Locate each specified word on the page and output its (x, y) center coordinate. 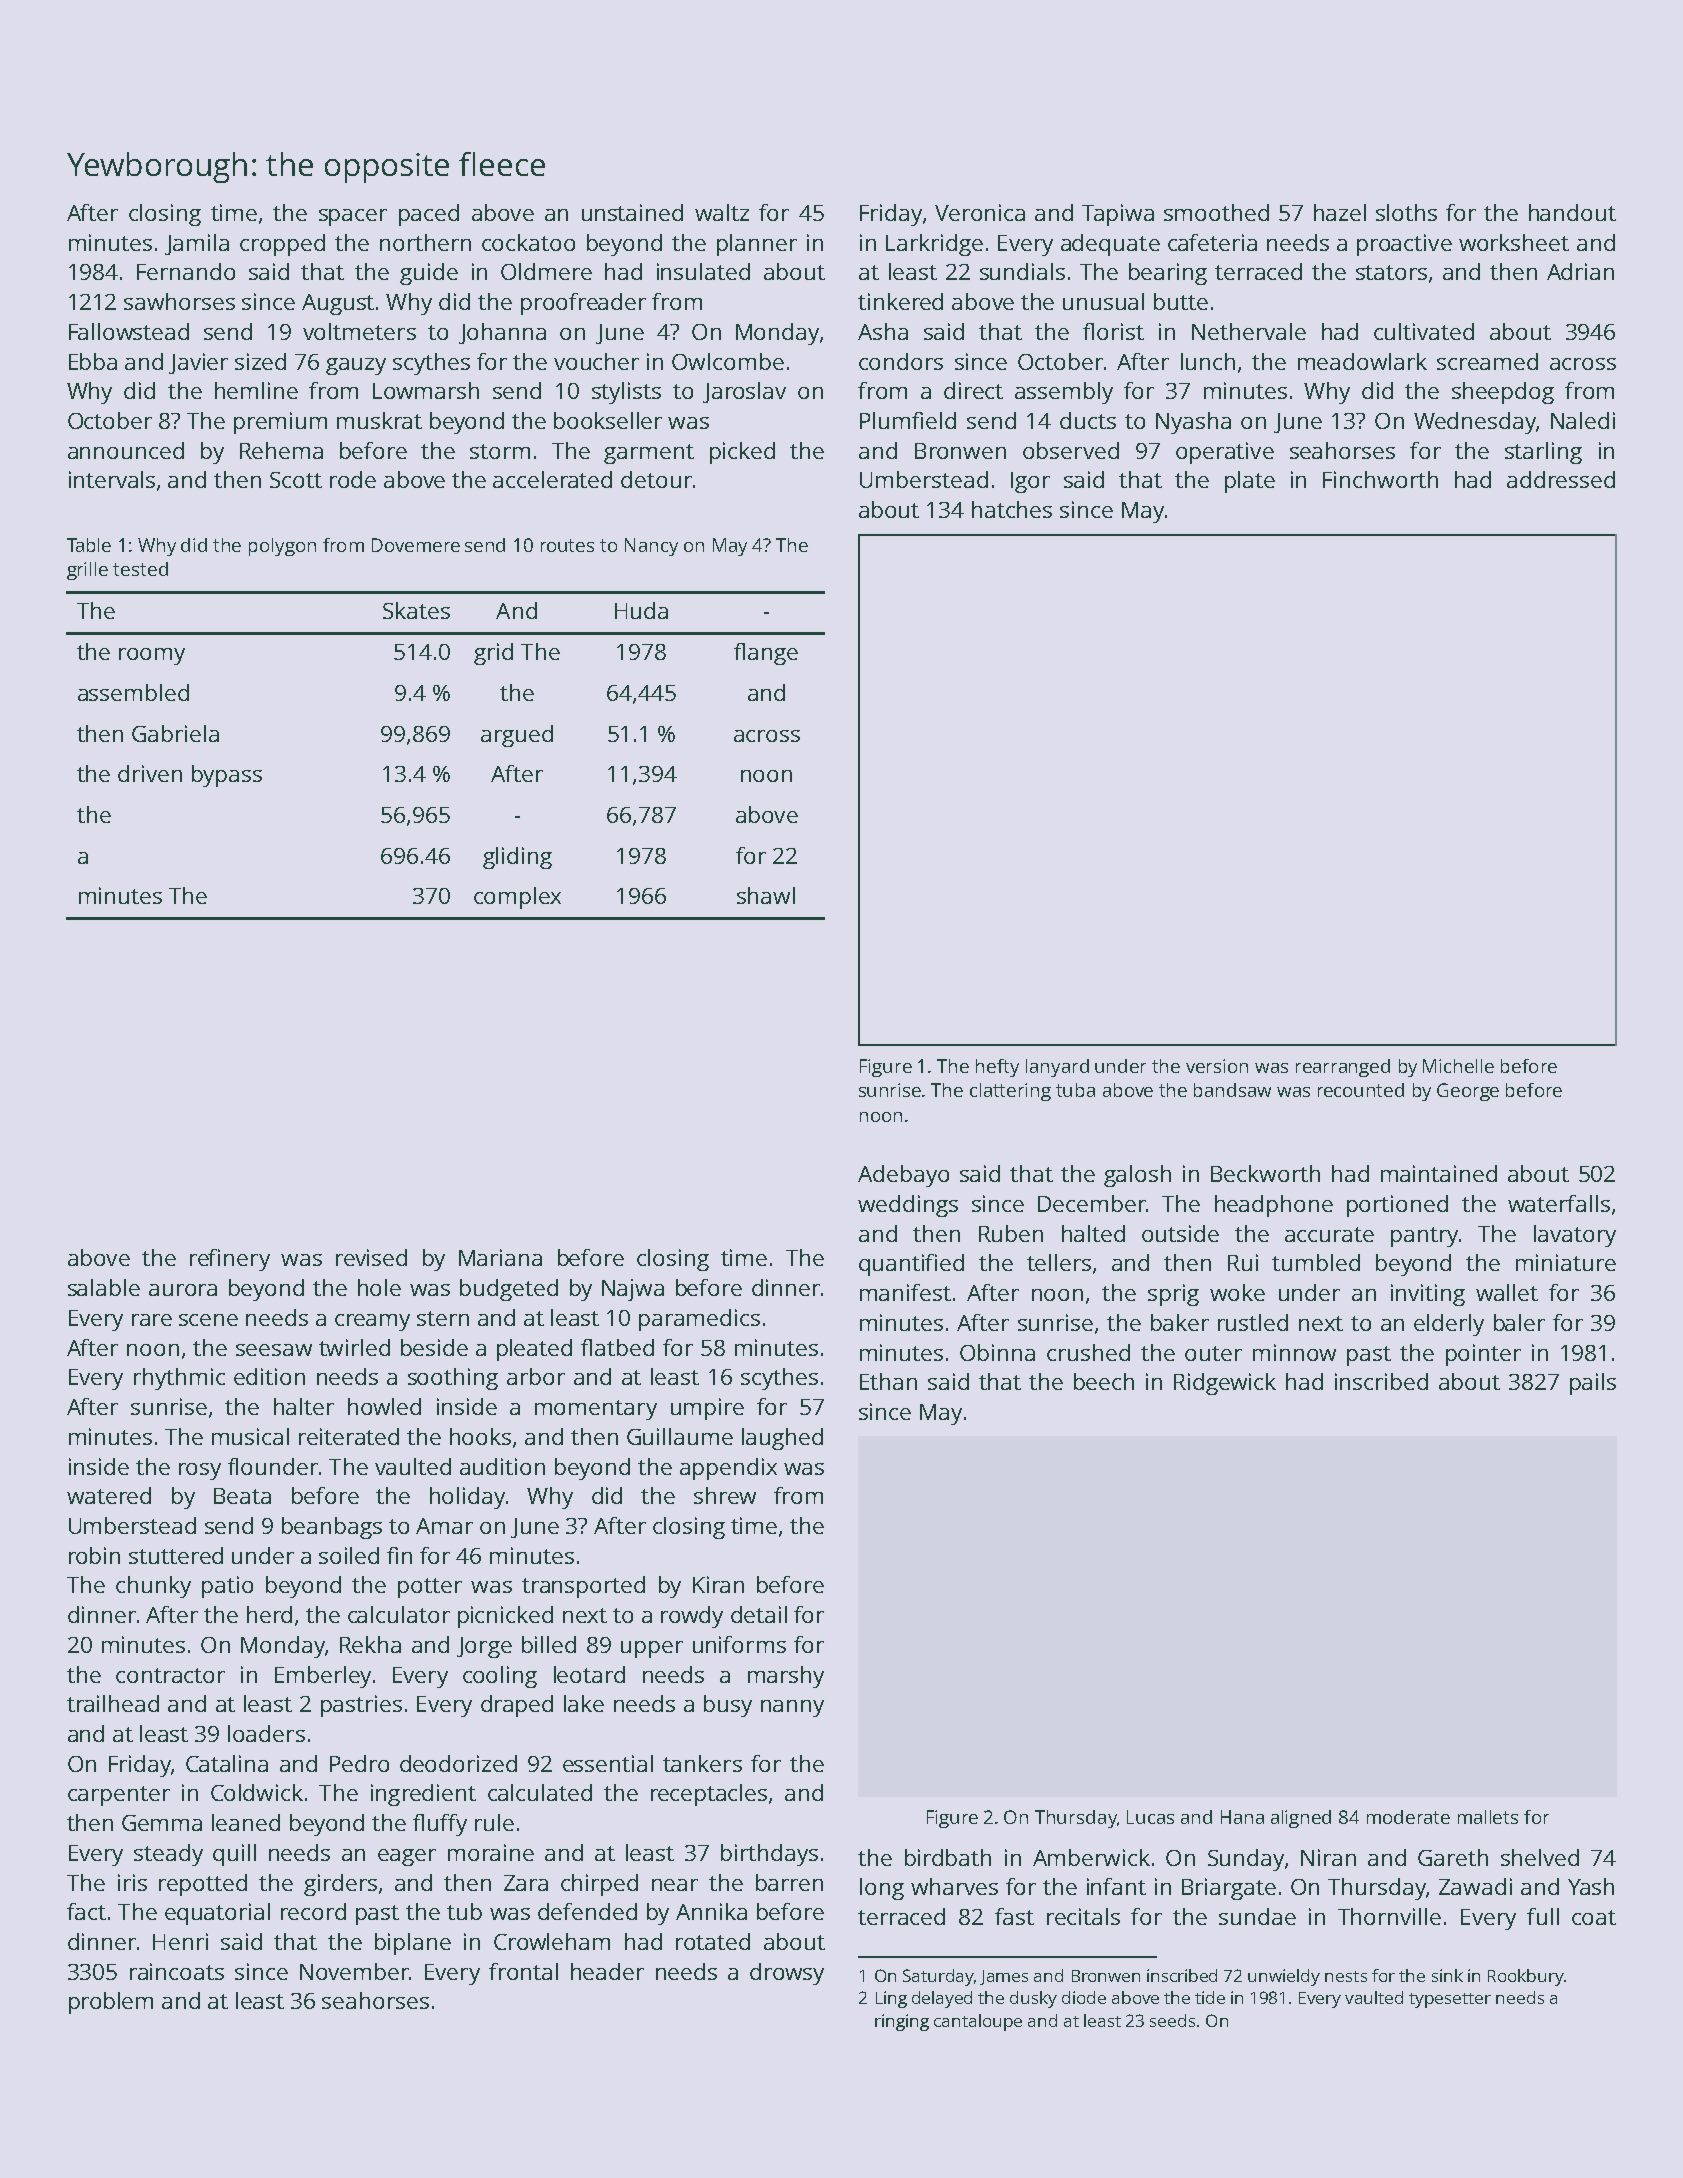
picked (742, 453)
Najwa (633, 1290)
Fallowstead (129, 331)
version (1217, 1066)
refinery (230, 1260)
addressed (1561, 479)
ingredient (423, 1795)
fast (1014, 1916)
